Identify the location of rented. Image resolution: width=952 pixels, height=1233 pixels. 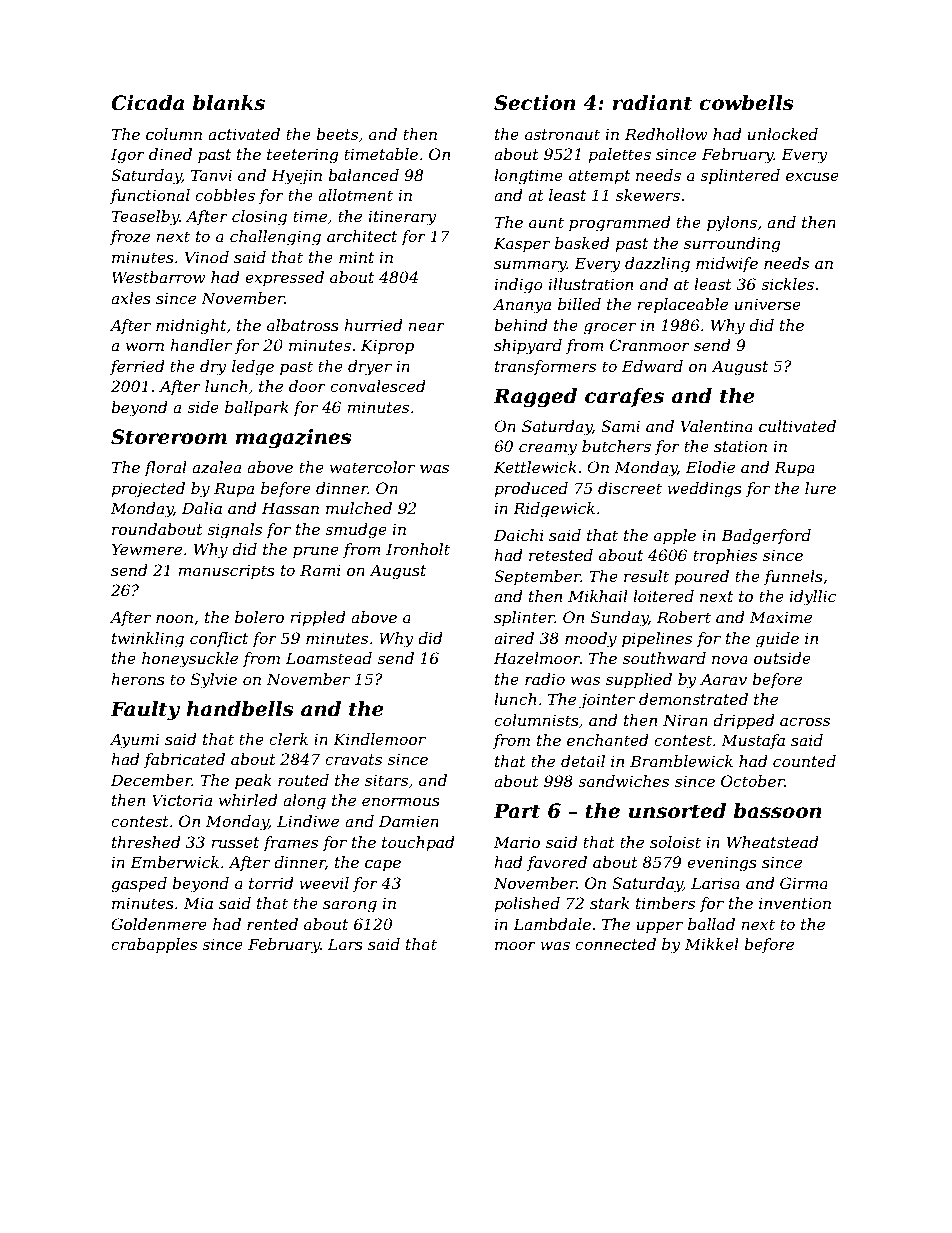
(272, 924).
